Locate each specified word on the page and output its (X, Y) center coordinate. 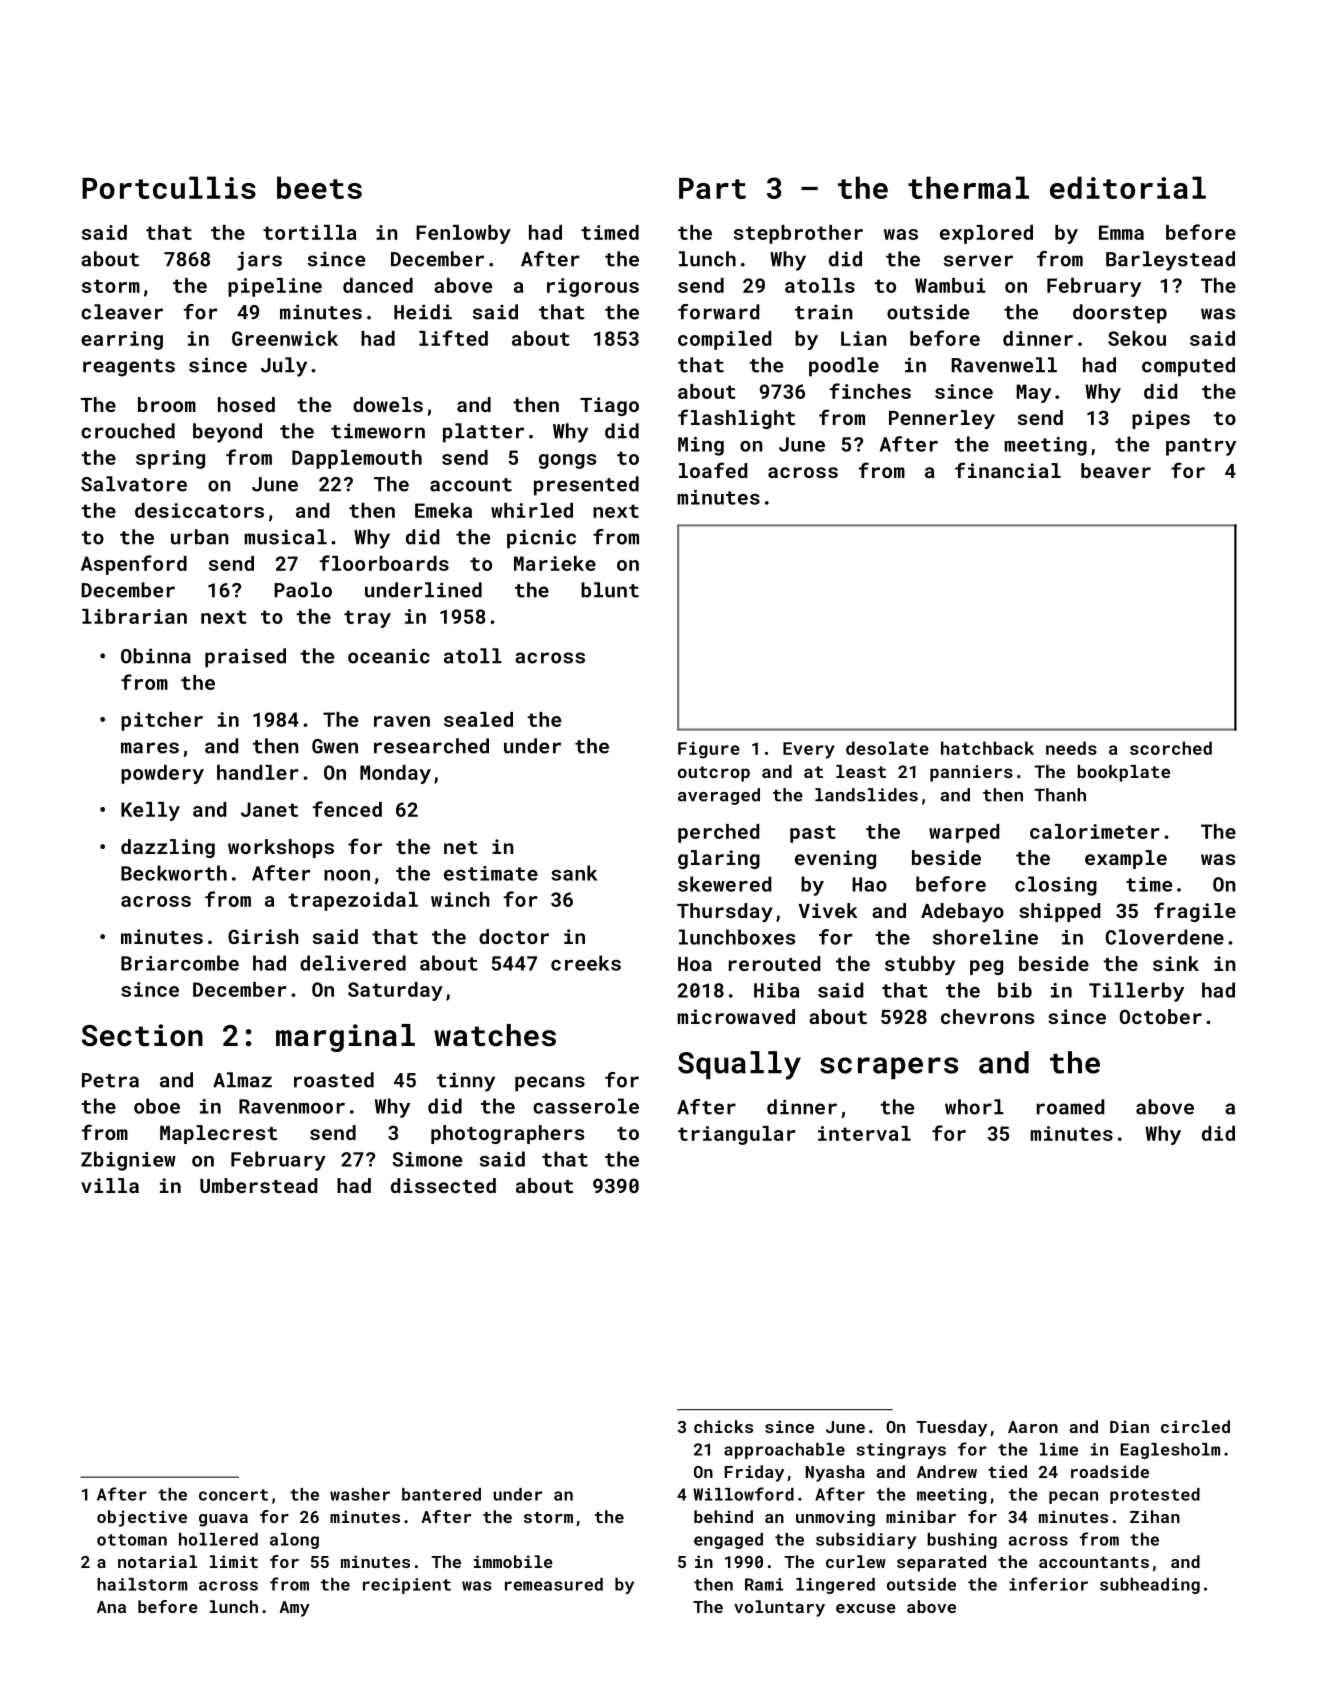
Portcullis (169, 187)
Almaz (242, 1080)
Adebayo (962, 912)
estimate (491, 873)
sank (574, 873)
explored (986, 234)
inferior (1048, 1584)
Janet (269, 809)
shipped (1059, 912)
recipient (407, 1586)
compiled (724, 340)
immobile (513, 1561)
